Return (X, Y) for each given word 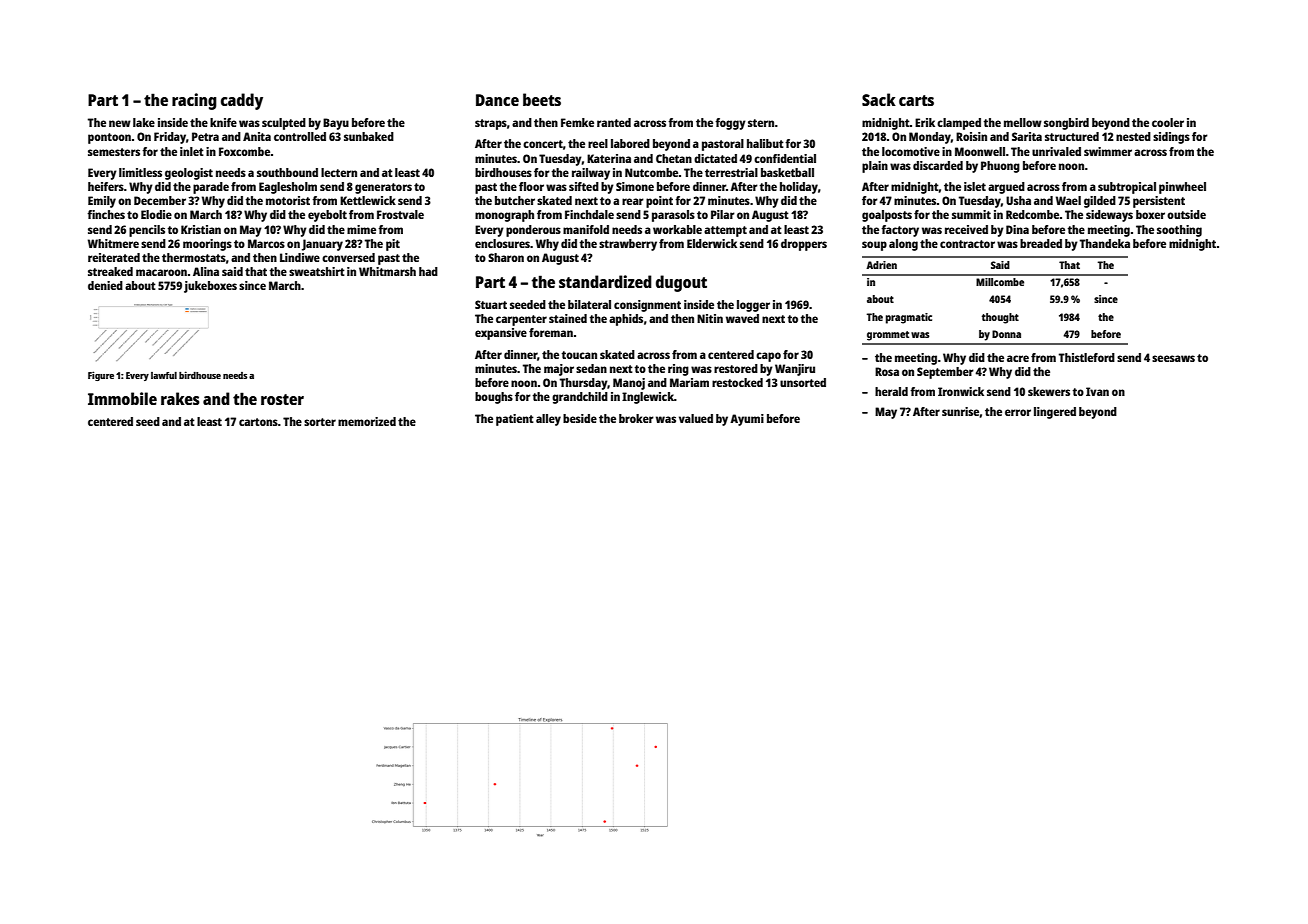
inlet (192, 151)
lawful (164, 375)
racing (194, 101)
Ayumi (747, 420)
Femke (577, 122)
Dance (497, 100)
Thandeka (1105, 243)
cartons (258, 422)
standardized (605, 281)
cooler (1168, 122)
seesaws (1173, 358)
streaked (110, 271)
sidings (1171, 138)
